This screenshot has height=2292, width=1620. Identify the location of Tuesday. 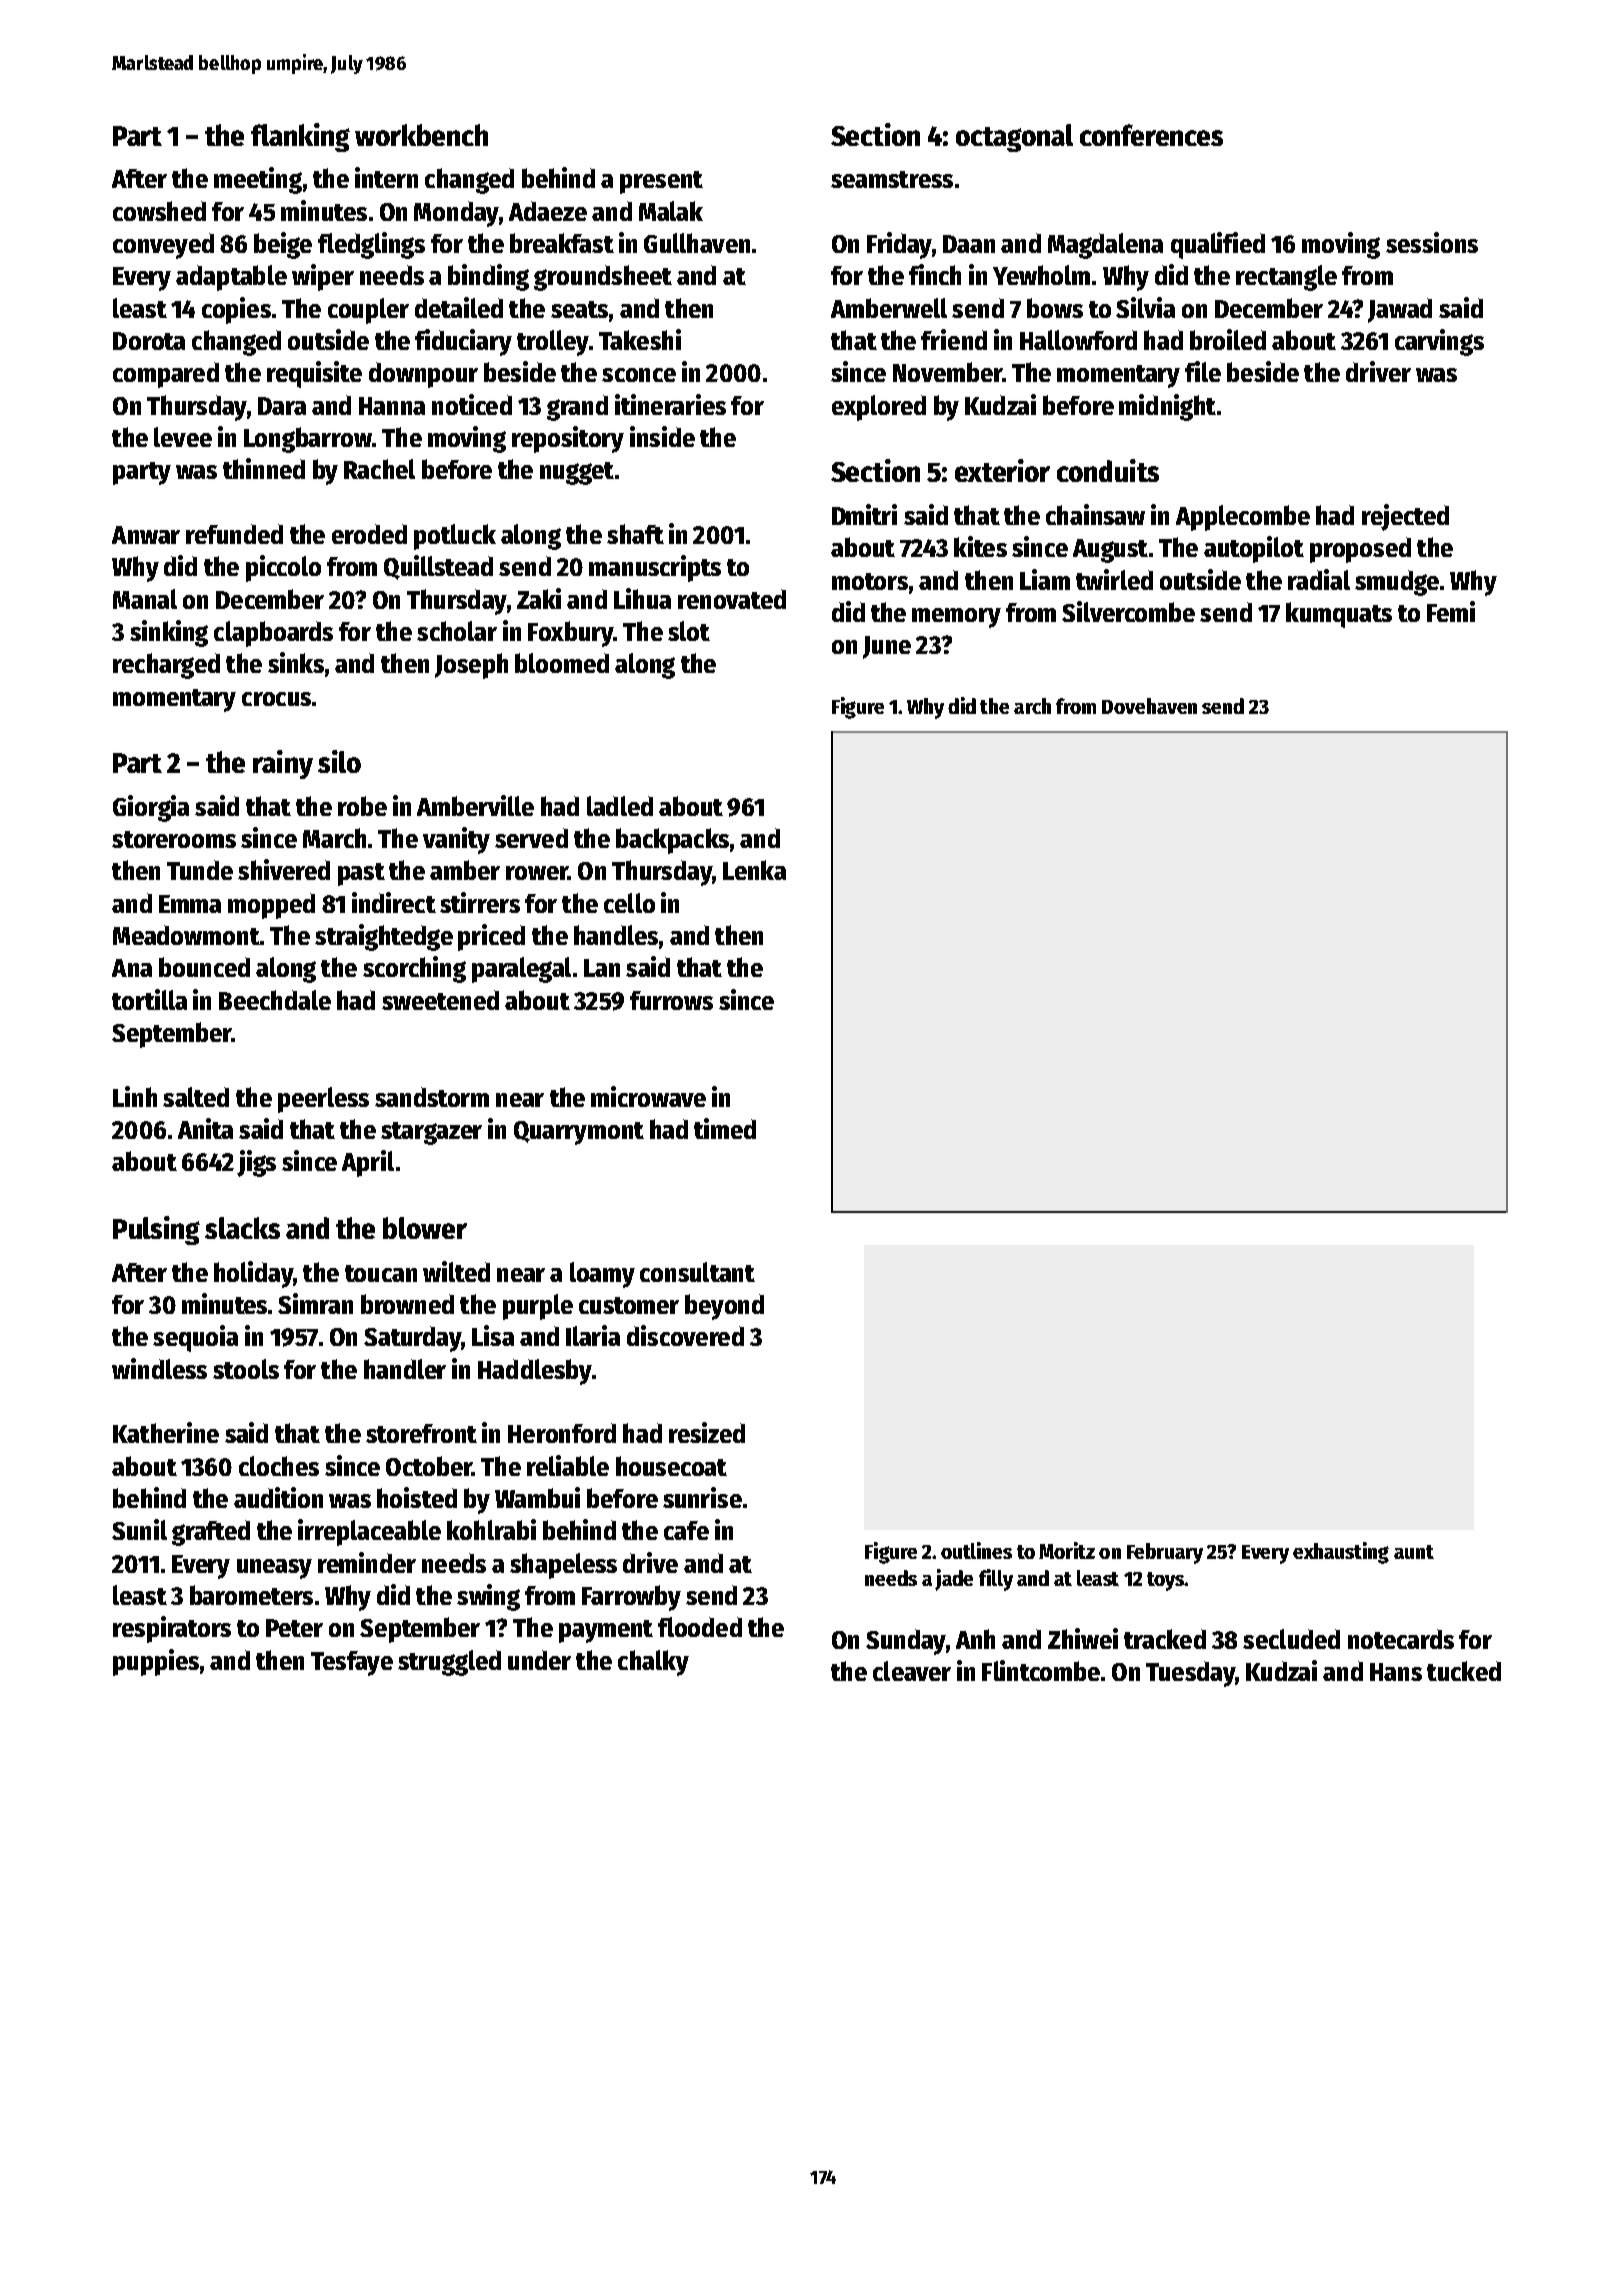
(1190, 1674).
